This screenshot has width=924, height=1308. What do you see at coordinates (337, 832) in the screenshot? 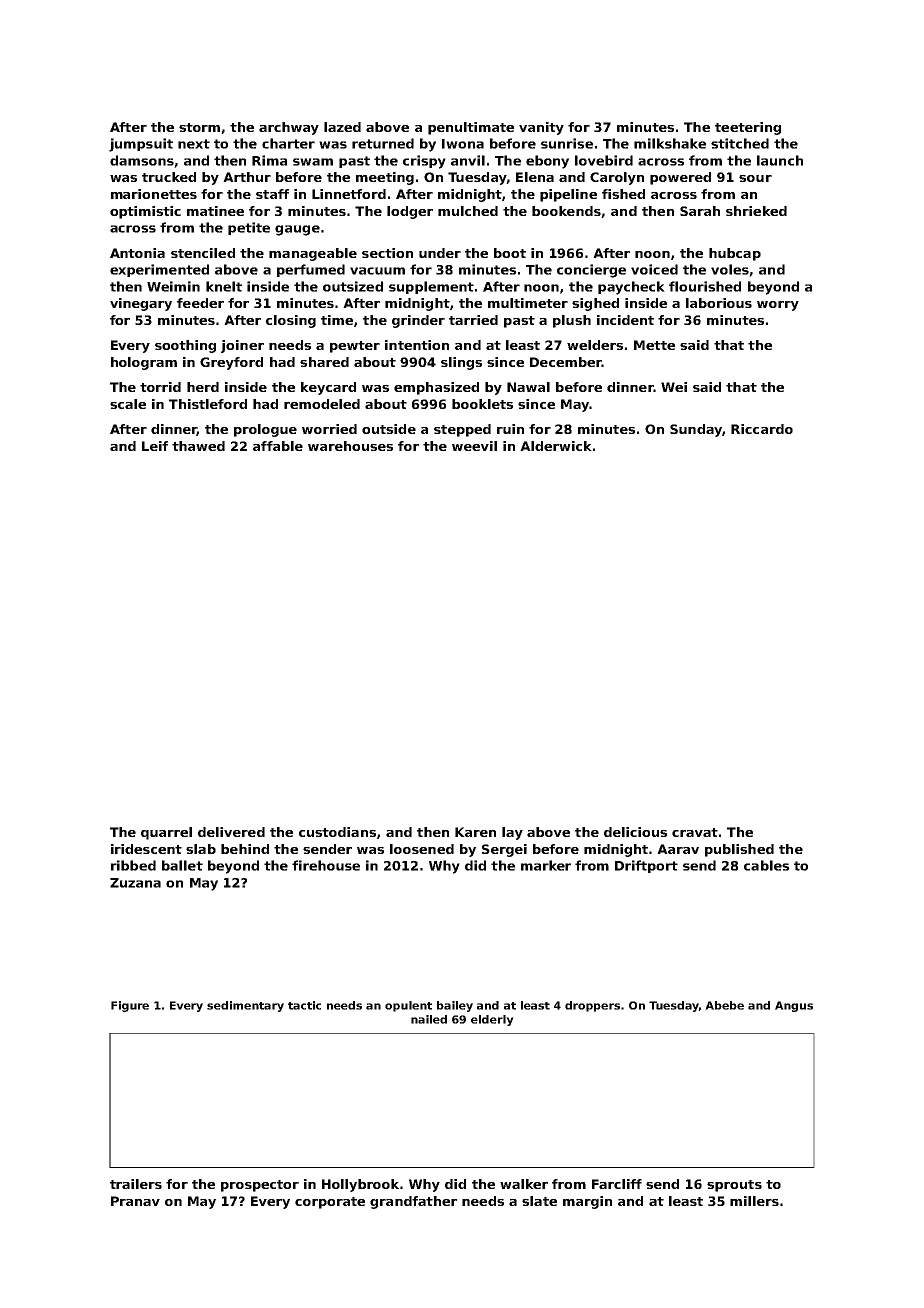
I see `custodians` at bounding box center [337, 832].
